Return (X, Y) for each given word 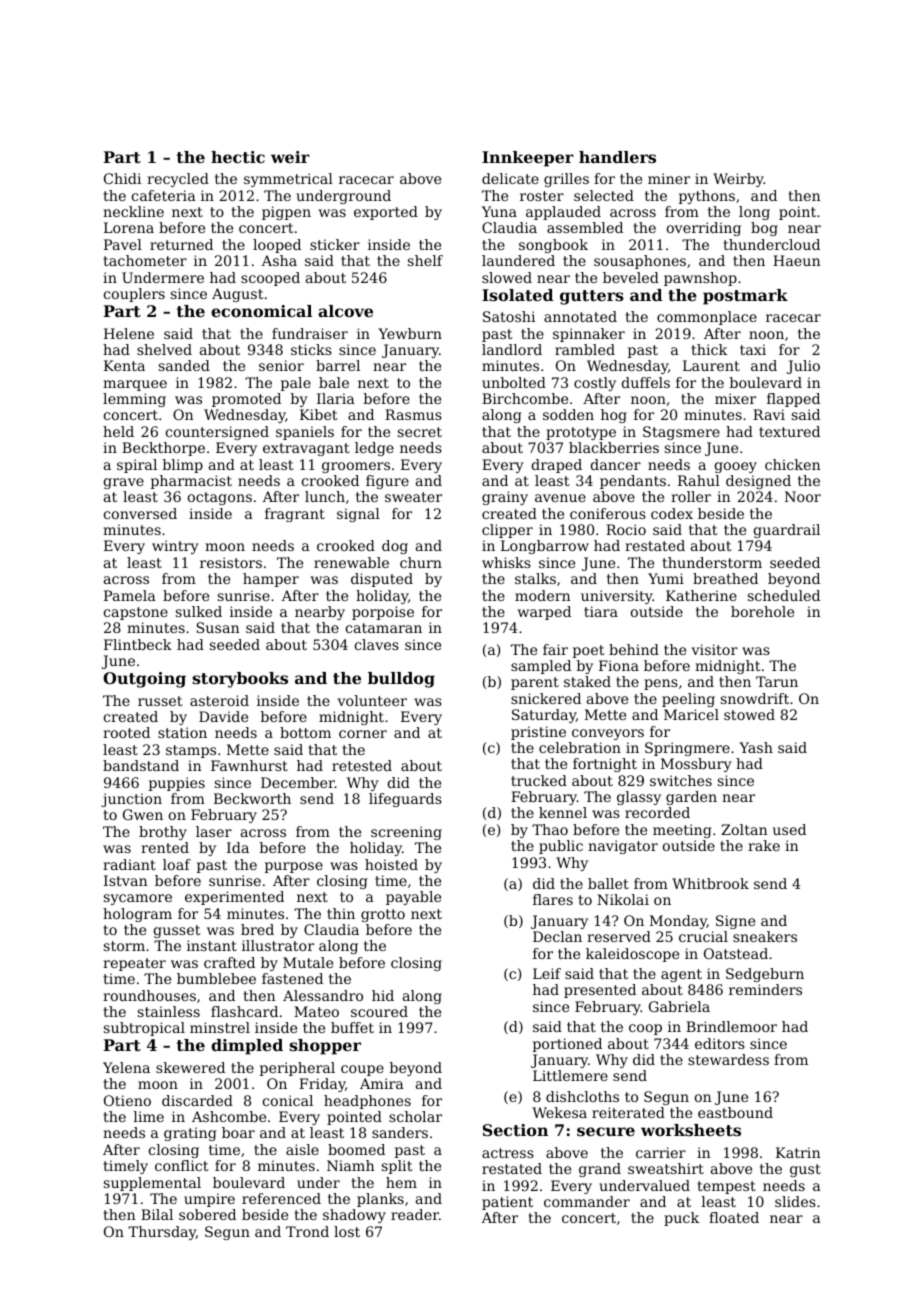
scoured (379, 1011)
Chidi (122, 178)
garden (691, 798)
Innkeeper (528, 159)
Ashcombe (229, 1116)
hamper (271, 580)
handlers (617, 157)
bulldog (401, 680)
